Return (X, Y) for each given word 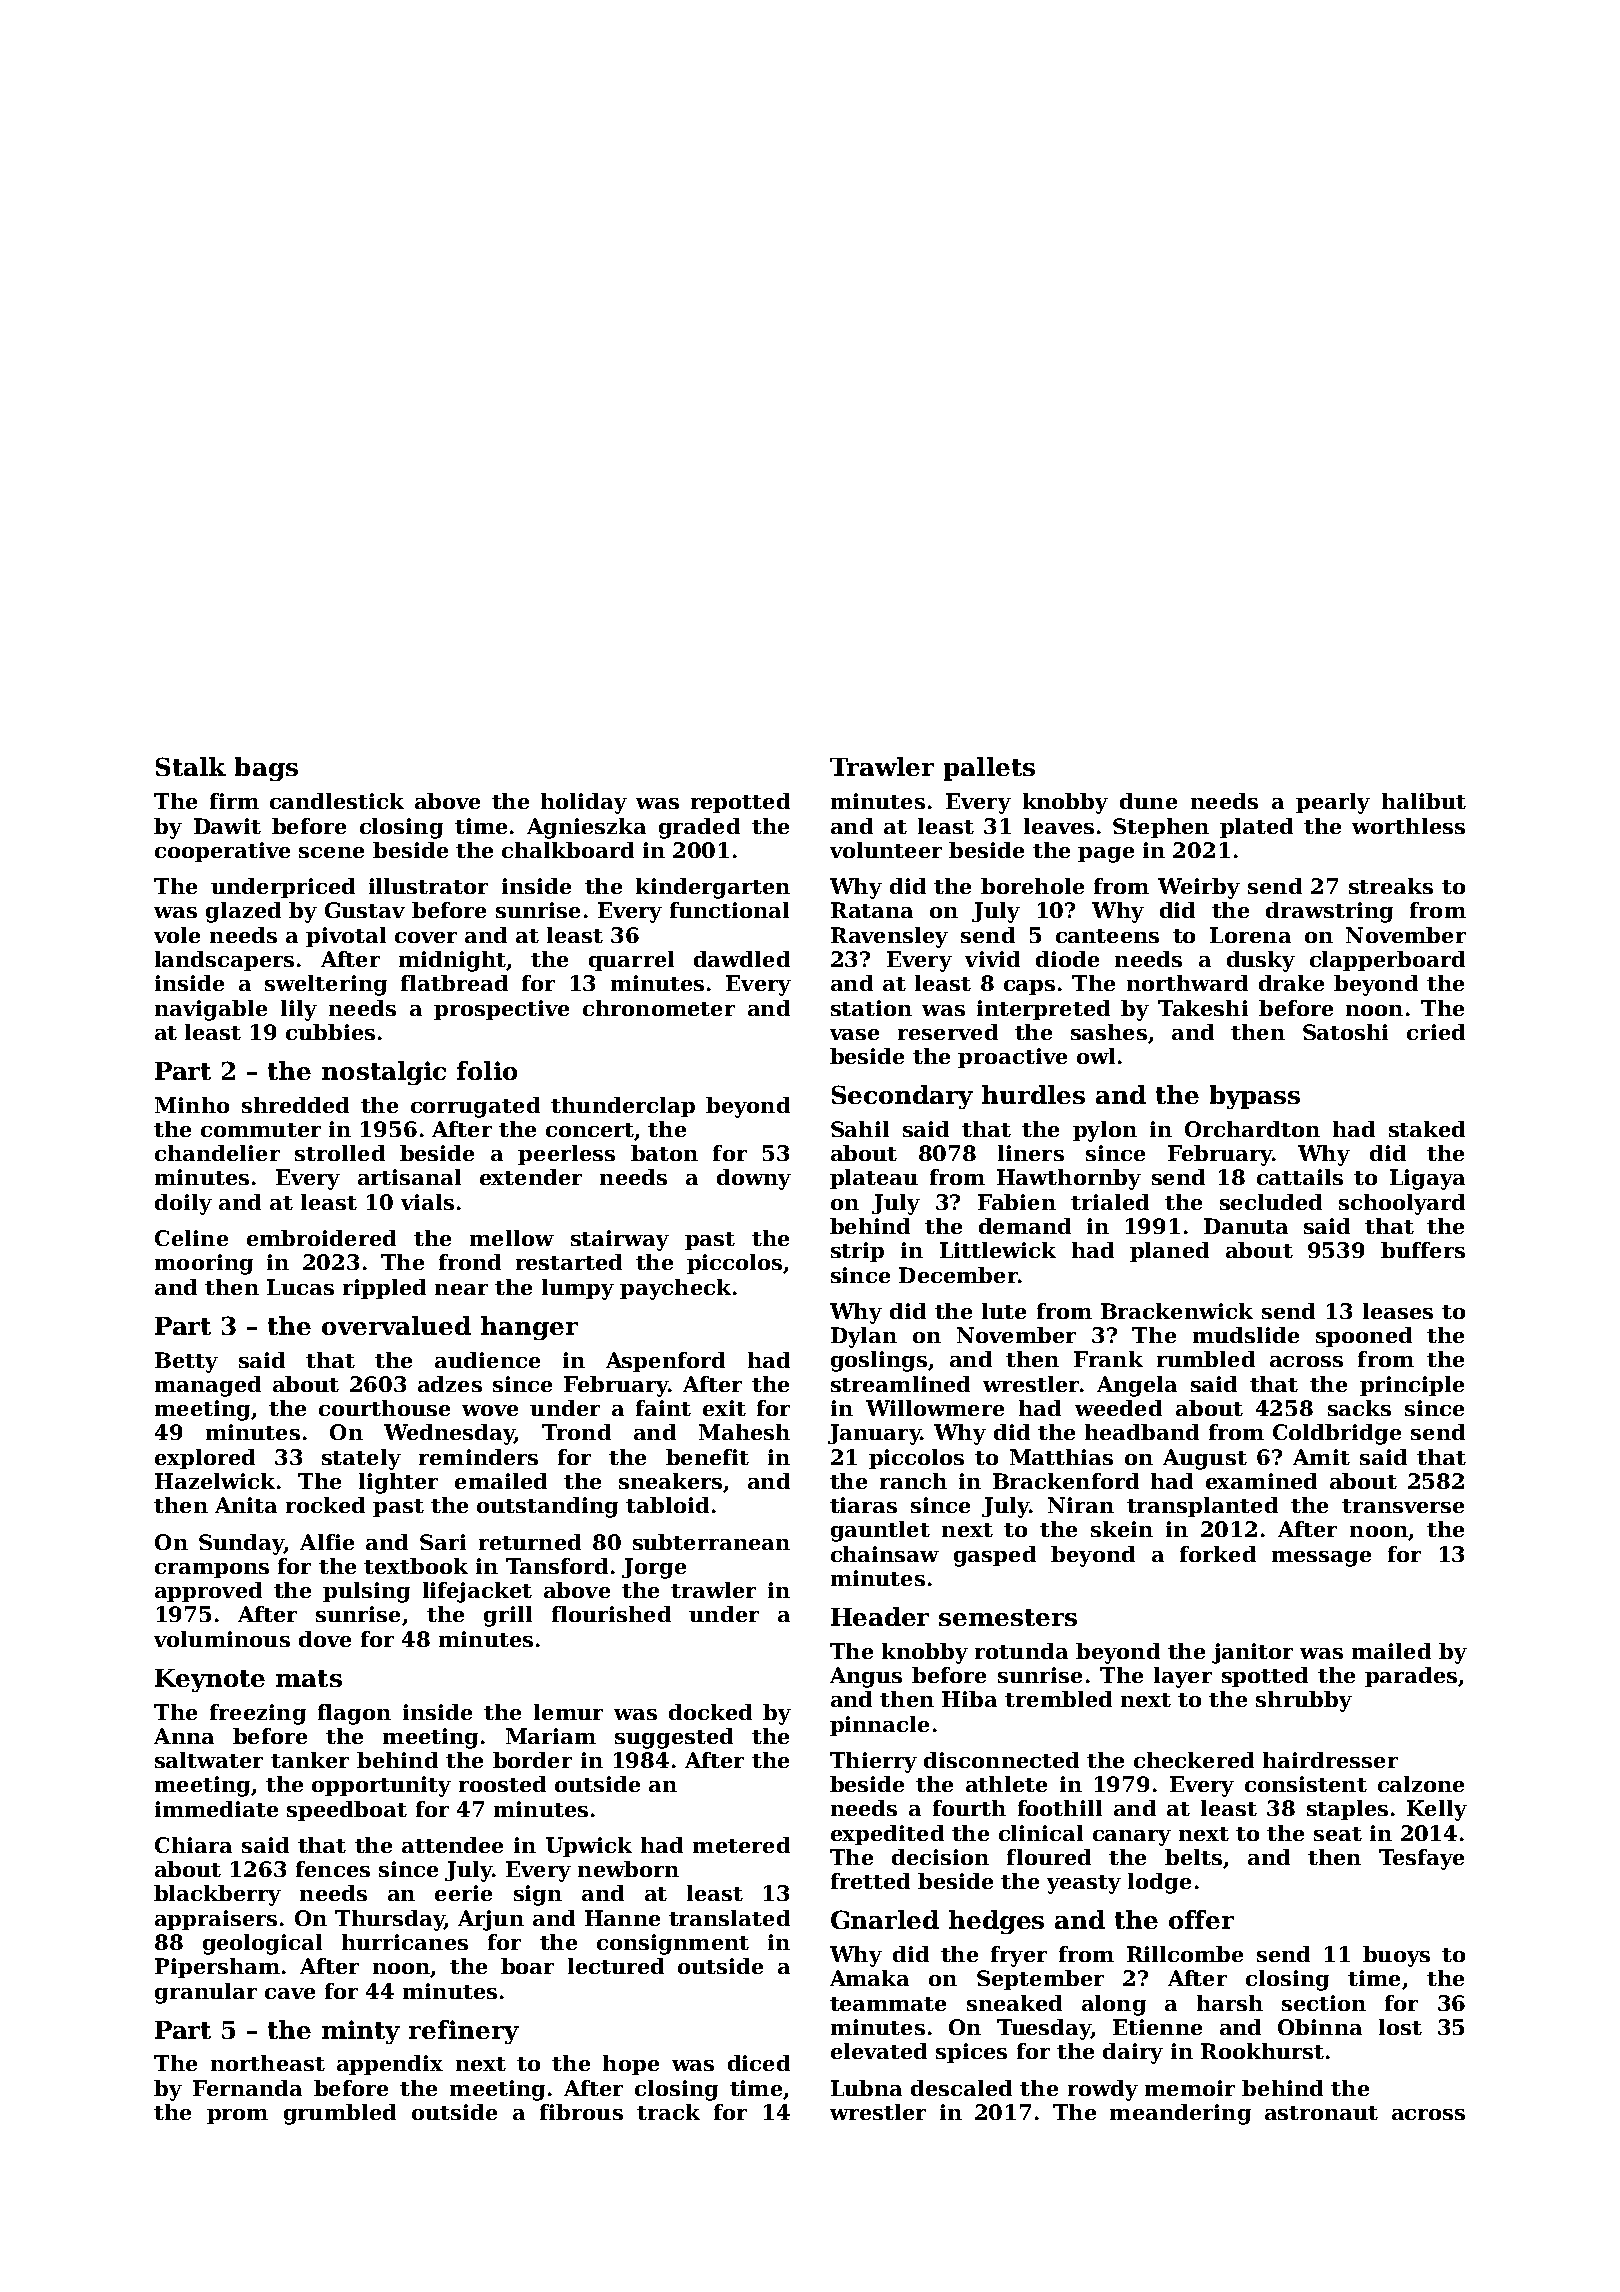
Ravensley (889, 937)
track (668, 2112)
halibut (1424, 801)
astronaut (1321, 2113)
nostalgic (384, 1073)
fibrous (581, 2112)
